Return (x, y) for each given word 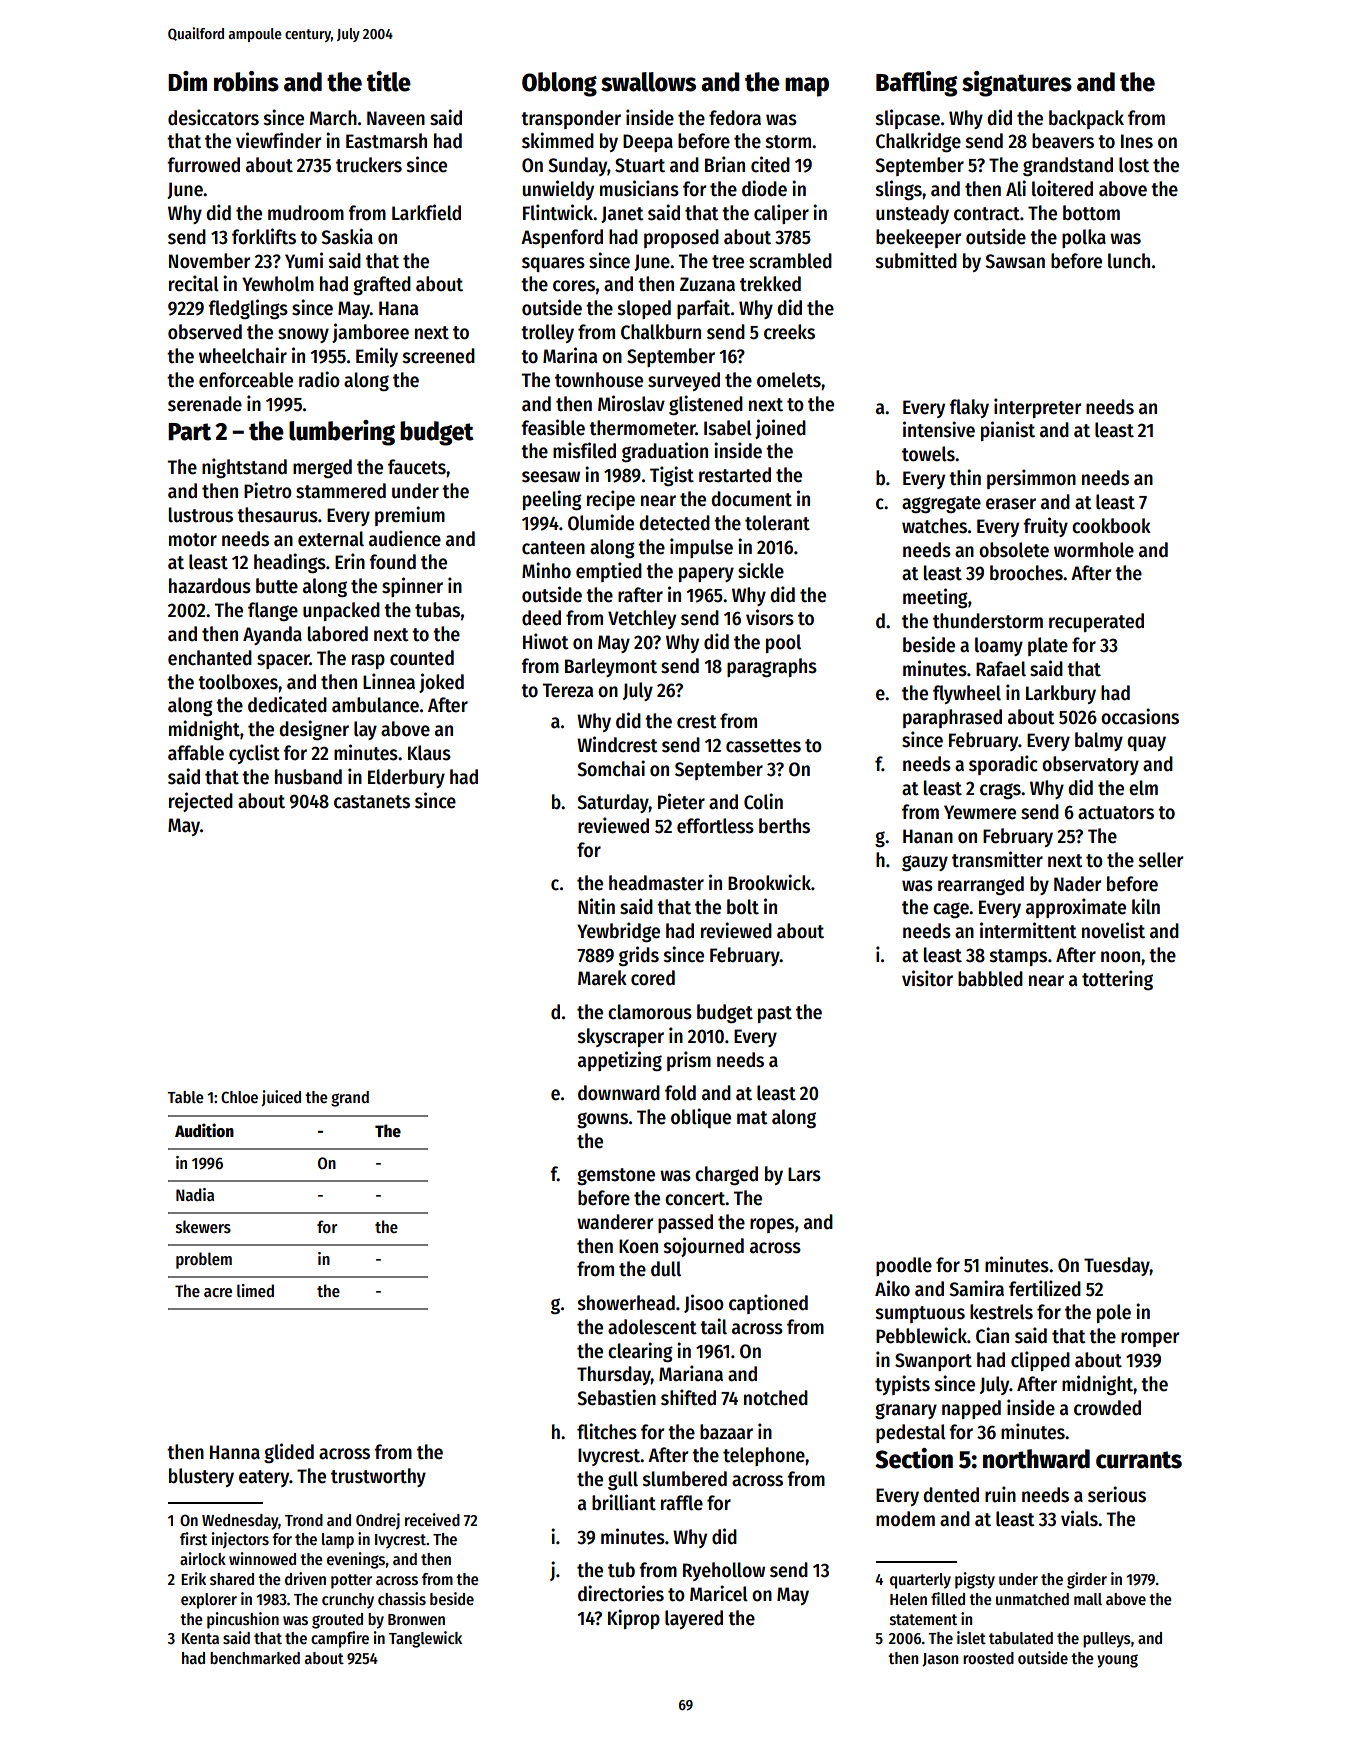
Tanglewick (425, 1639)
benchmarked (255, 1658)
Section (914, 1458)
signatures (1017, 84)
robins (246, 81)
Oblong (559, 84)
